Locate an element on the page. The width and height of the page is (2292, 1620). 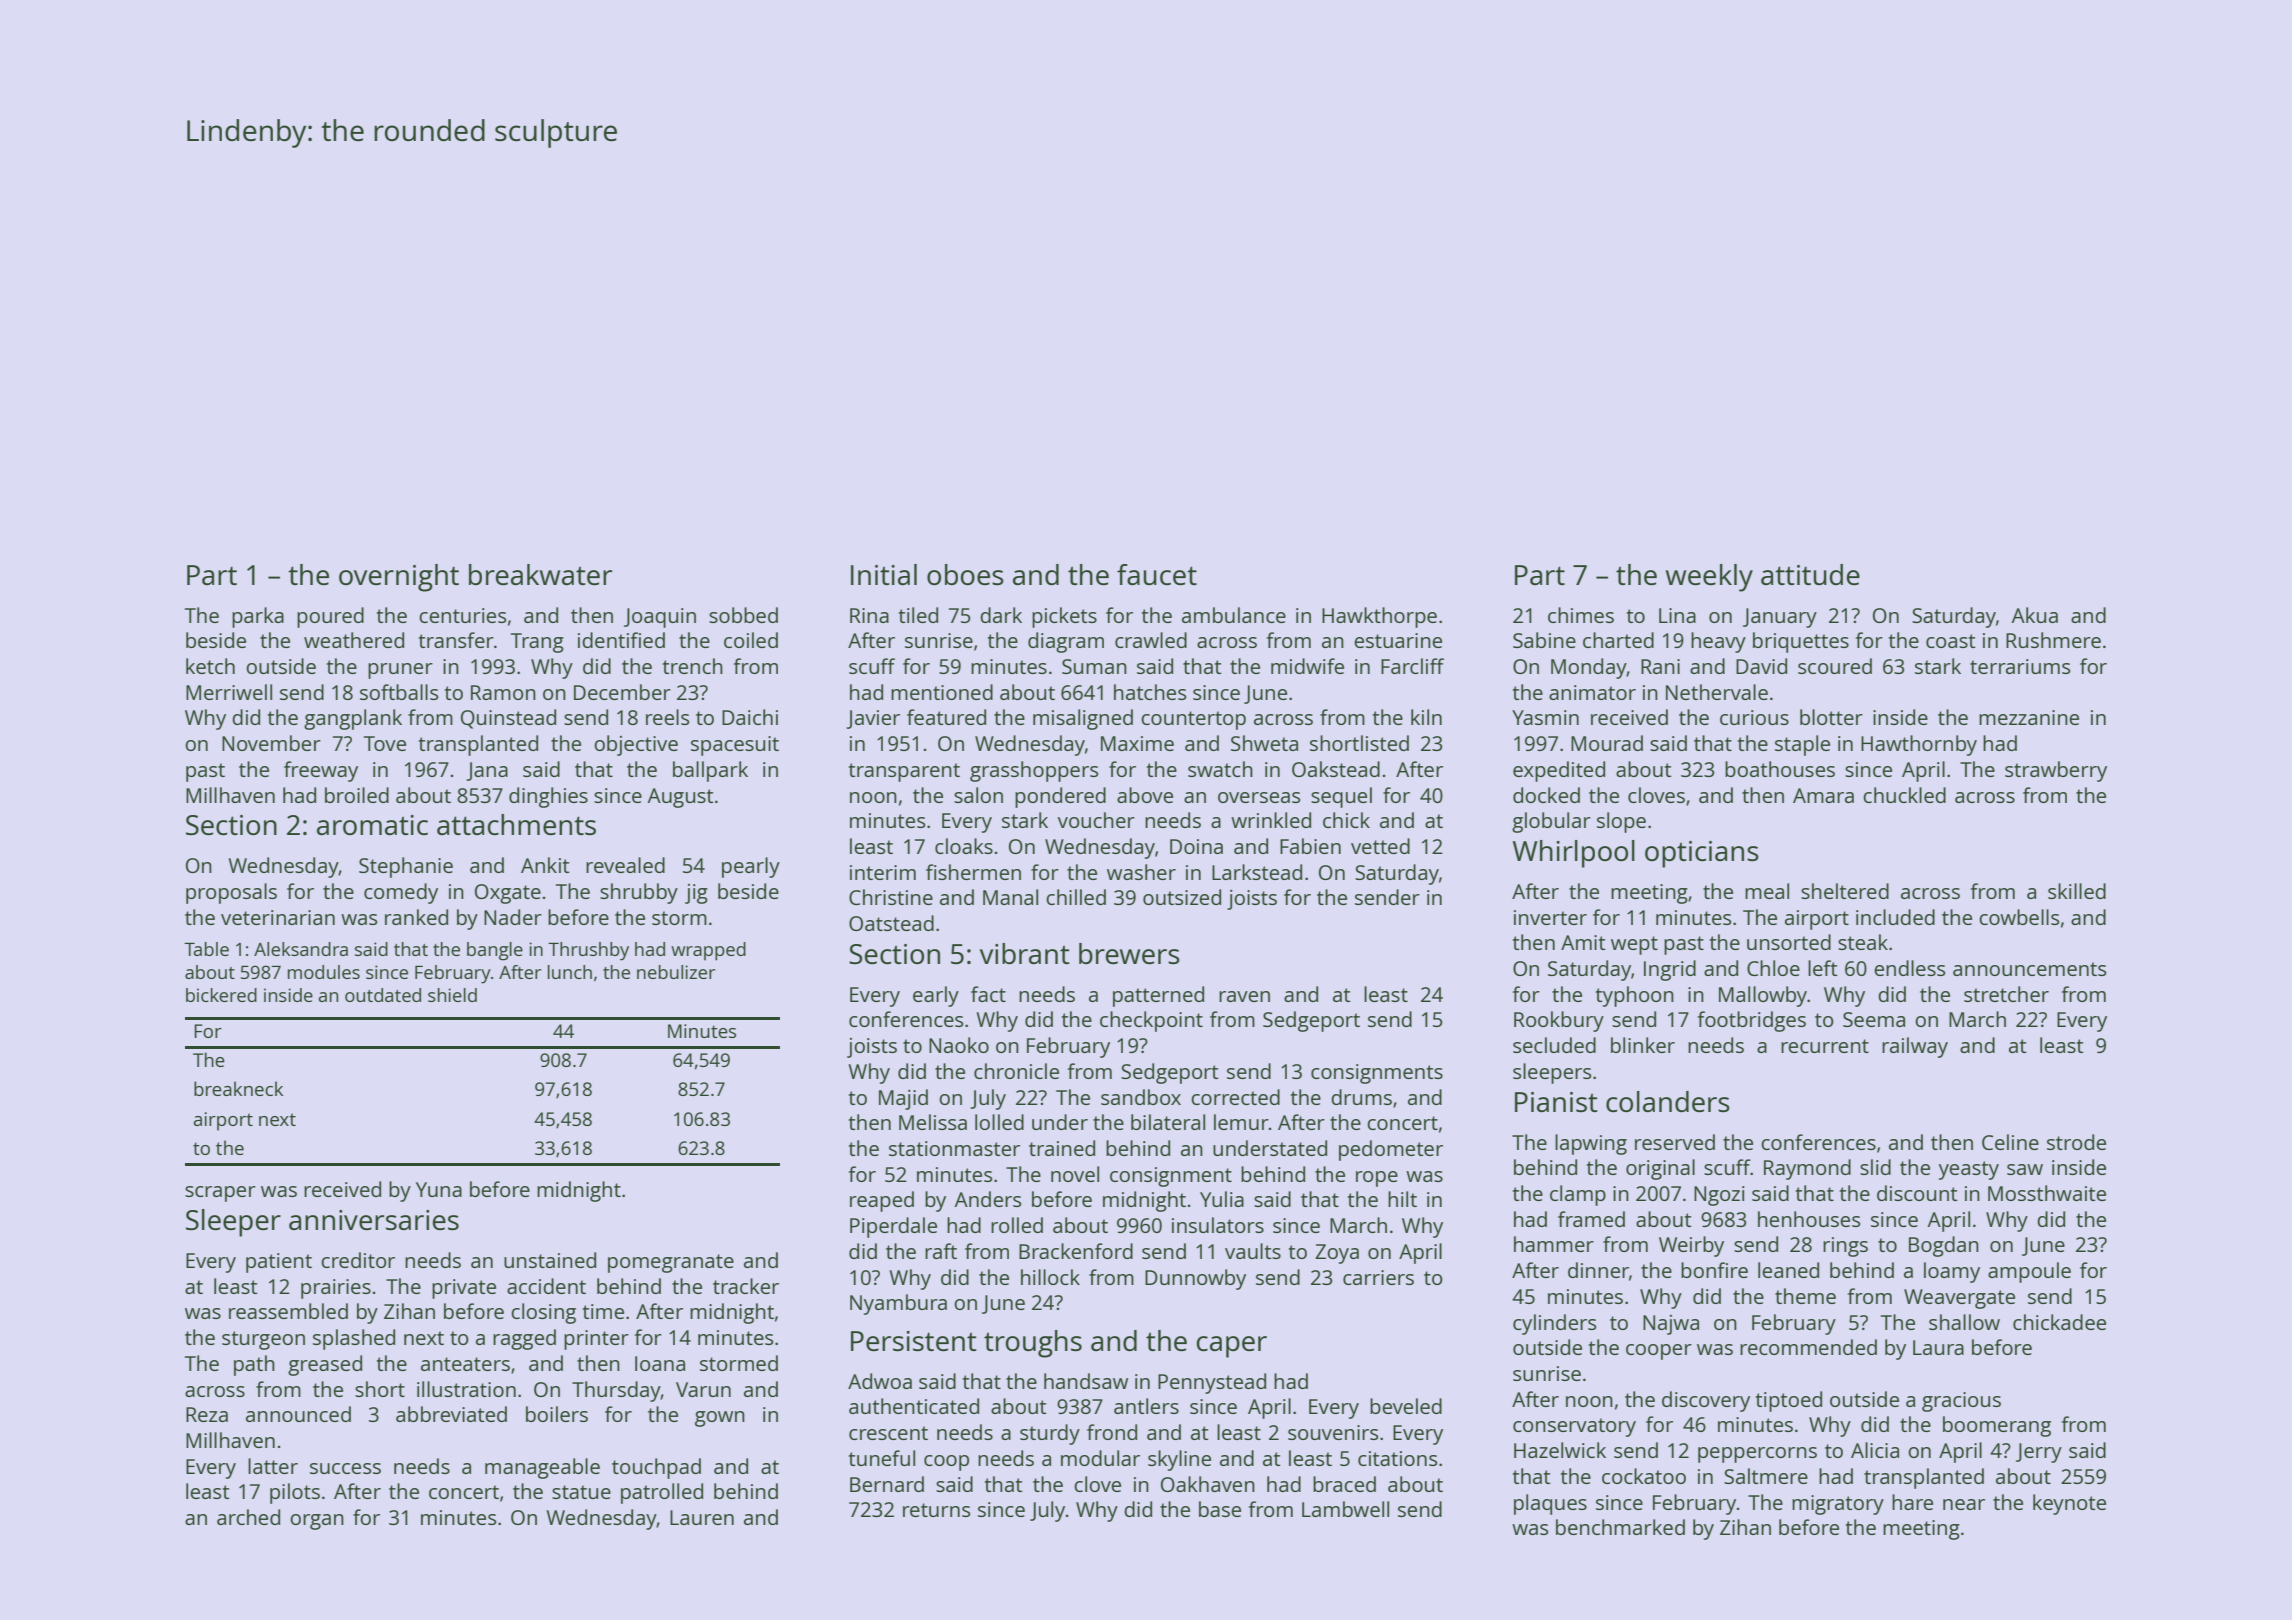
overnight is located at coordinates (399, 578).
